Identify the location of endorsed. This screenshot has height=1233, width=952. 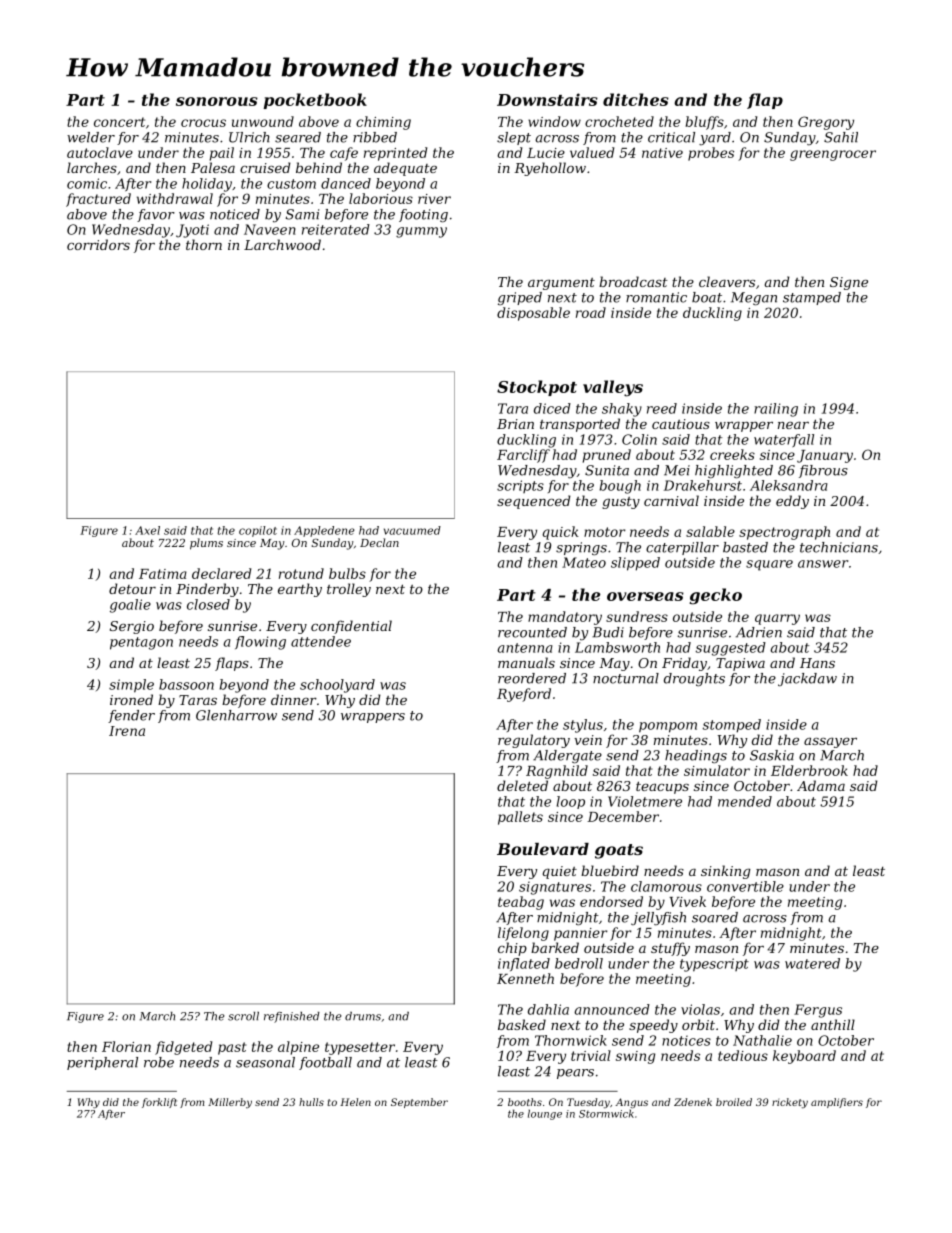
(611, 901).
